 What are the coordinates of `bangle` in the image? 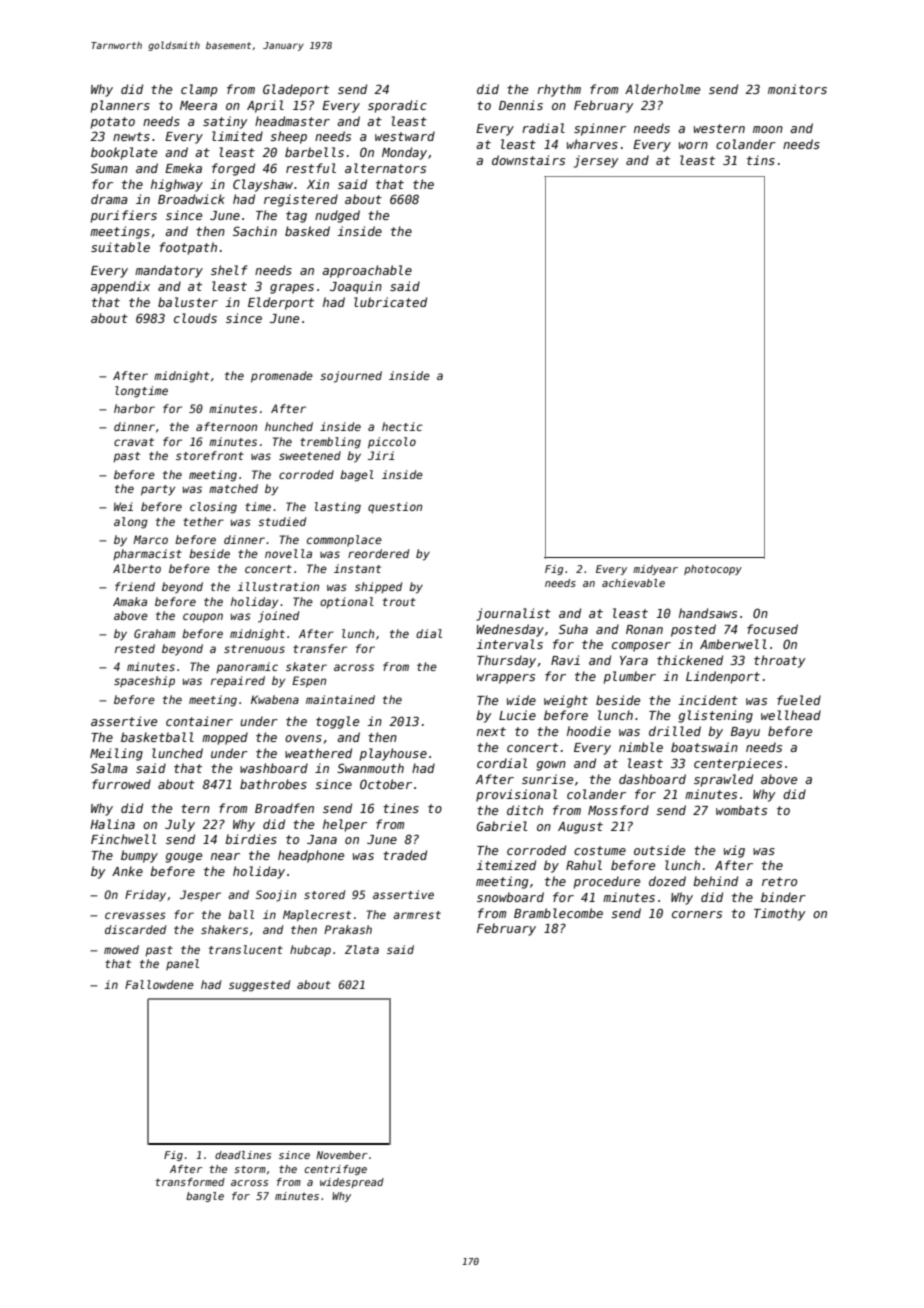 It's located at (205, 1197).
